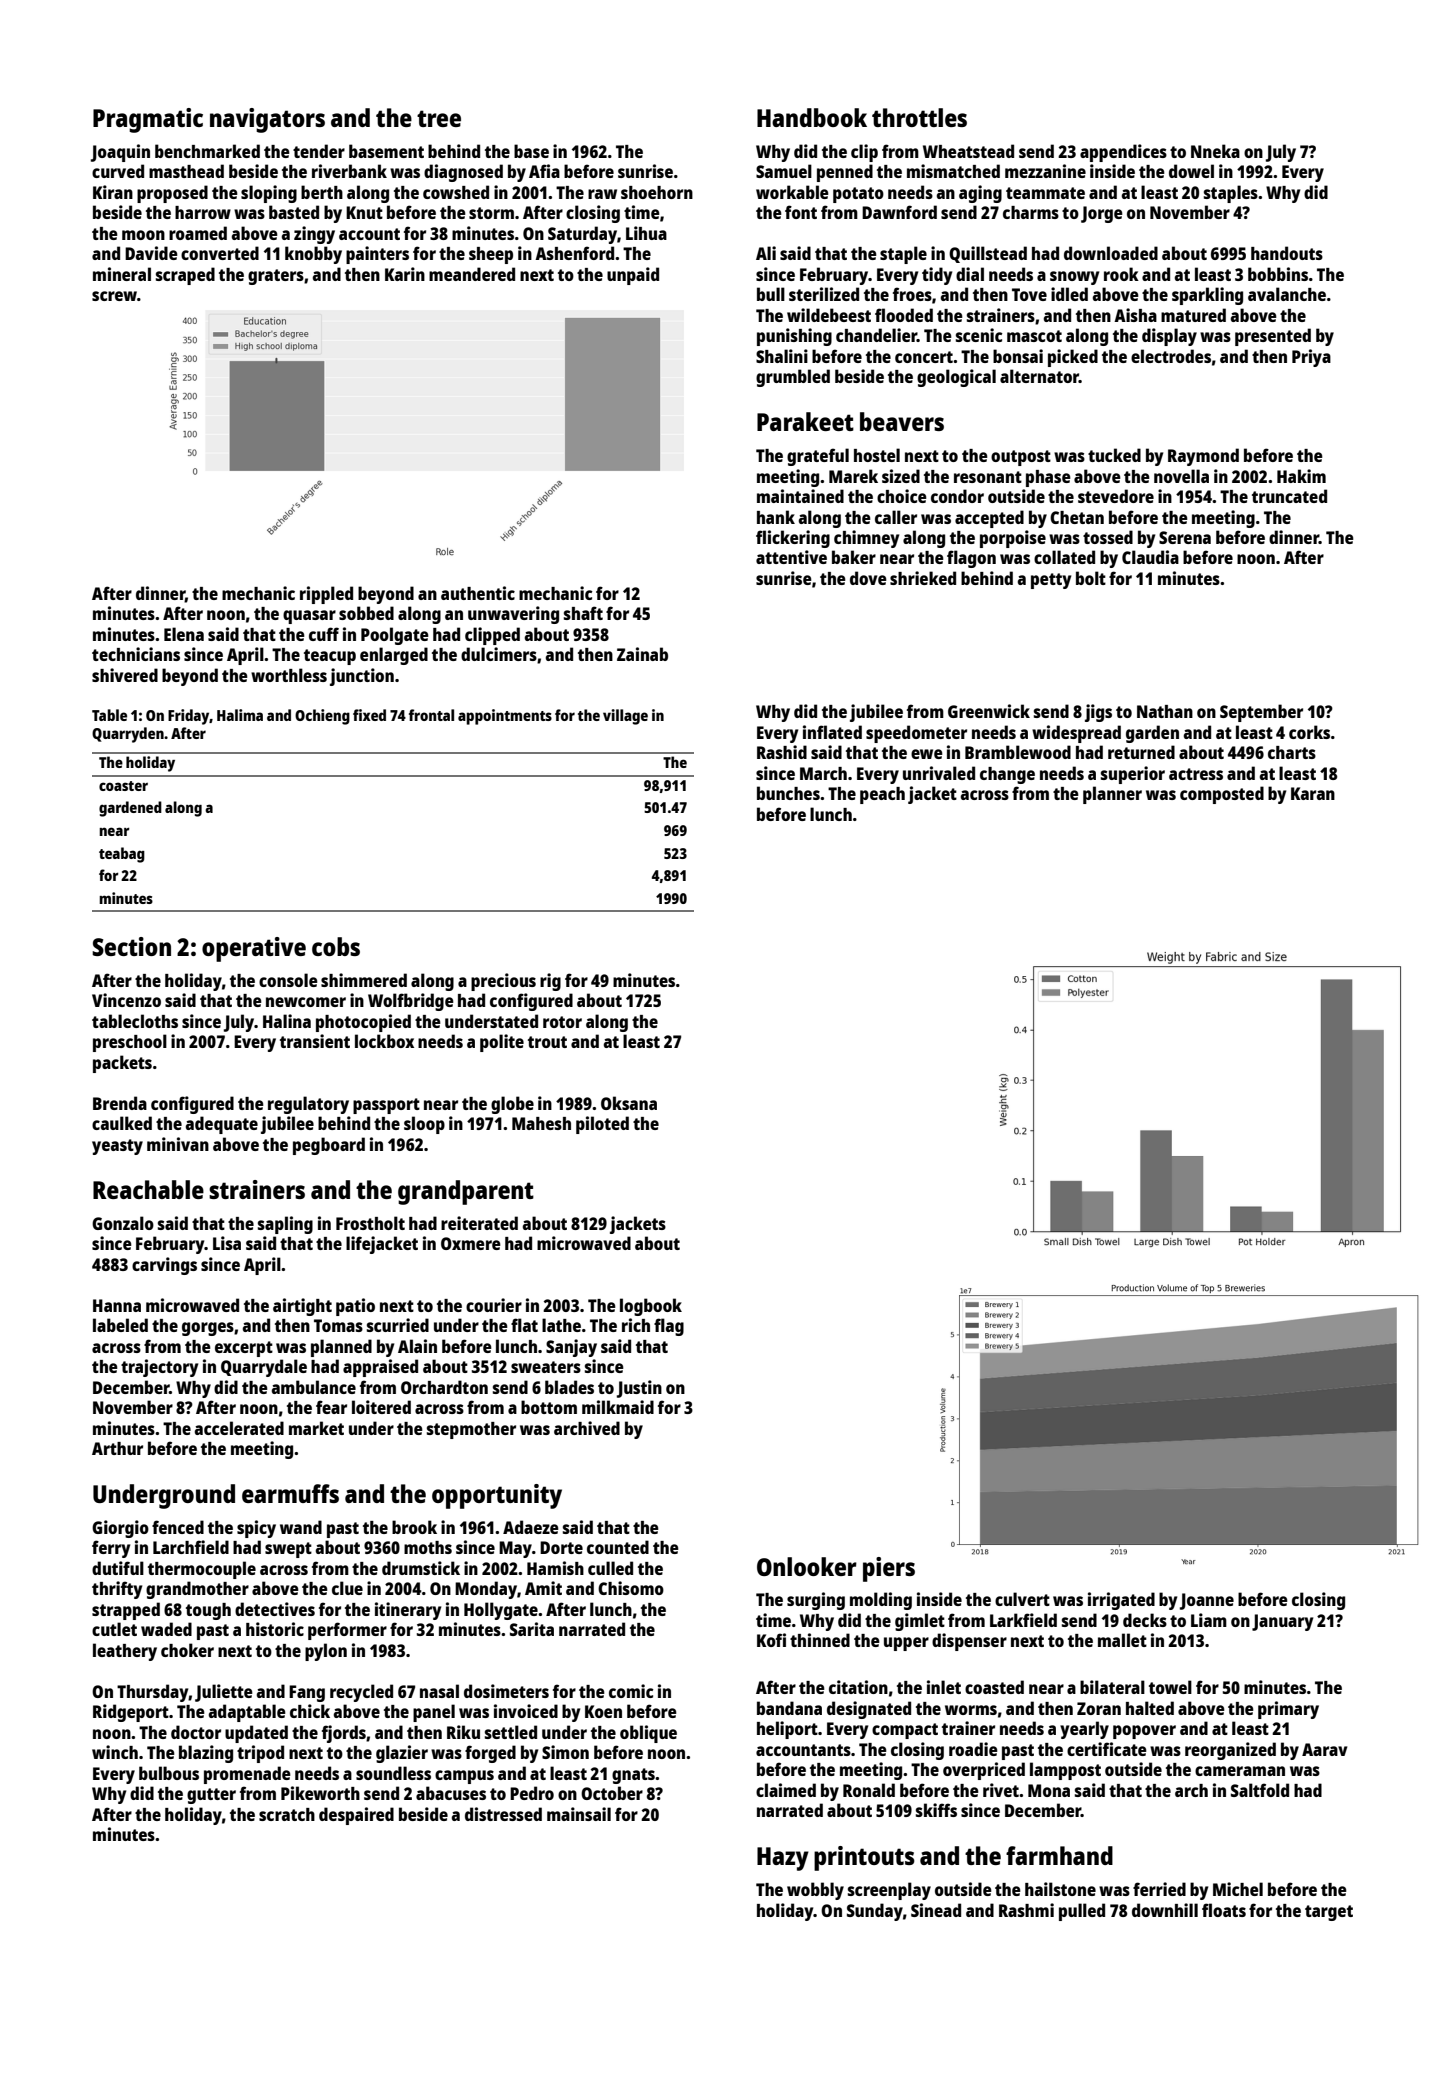 The image size is (1450, 2100). Describe the element at coordinates (1111, 253) in the screenshot. I see `downloaded` at that location.
